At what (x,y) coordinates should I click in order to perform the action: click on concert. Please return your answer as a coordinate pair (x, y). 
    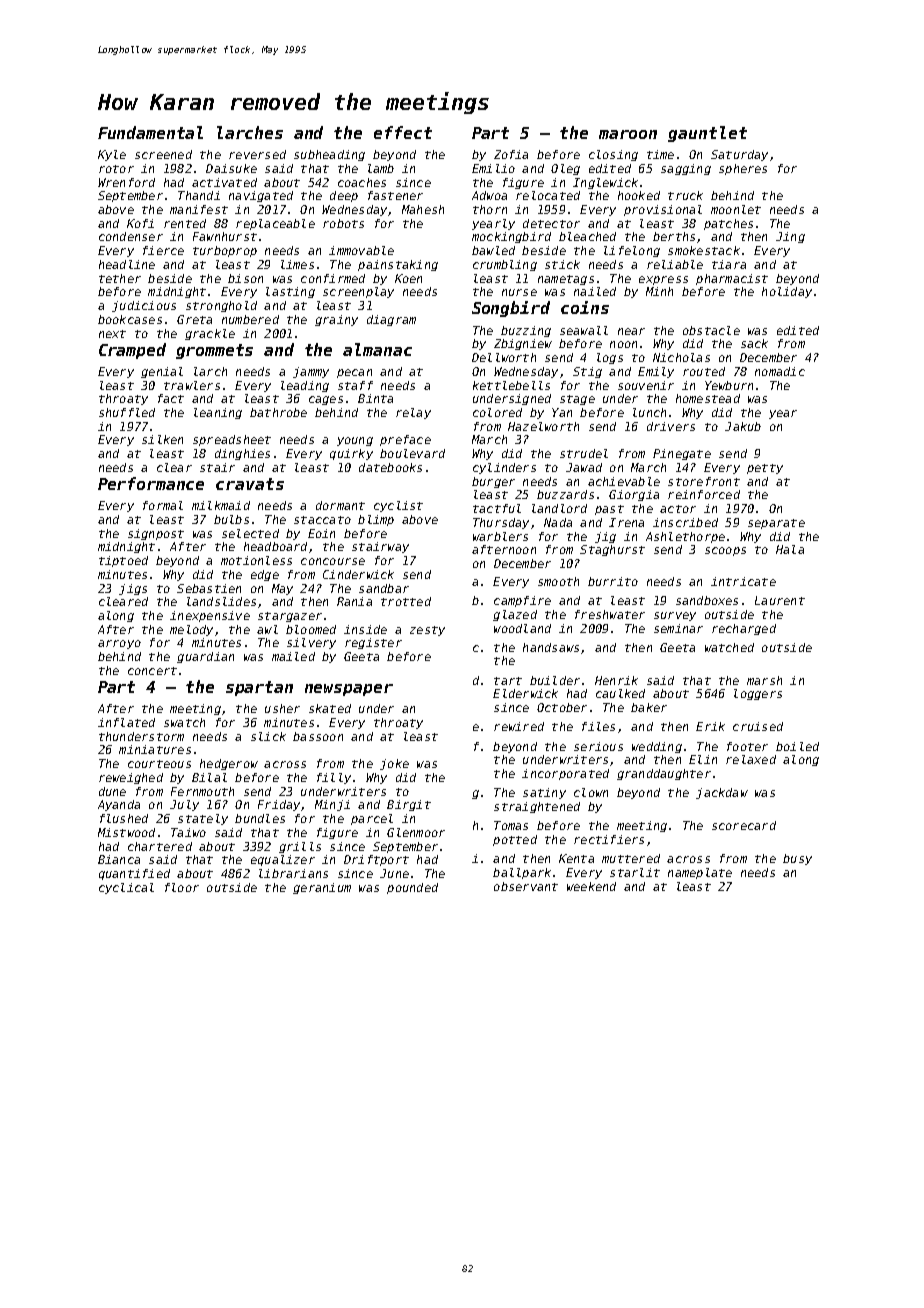
    Looking at the image, I should click on (152, 671).
